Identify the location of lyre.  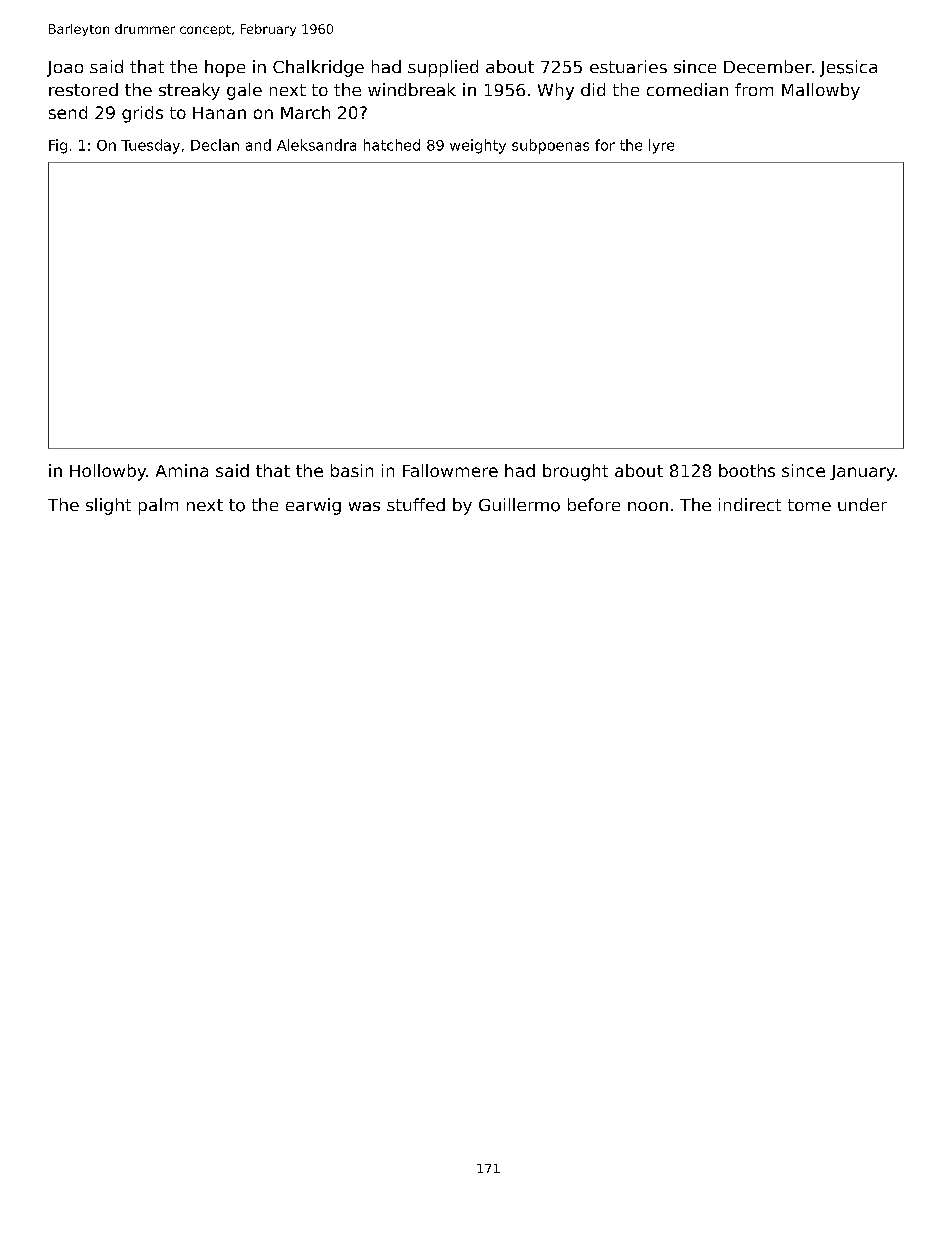
(661, 146).
